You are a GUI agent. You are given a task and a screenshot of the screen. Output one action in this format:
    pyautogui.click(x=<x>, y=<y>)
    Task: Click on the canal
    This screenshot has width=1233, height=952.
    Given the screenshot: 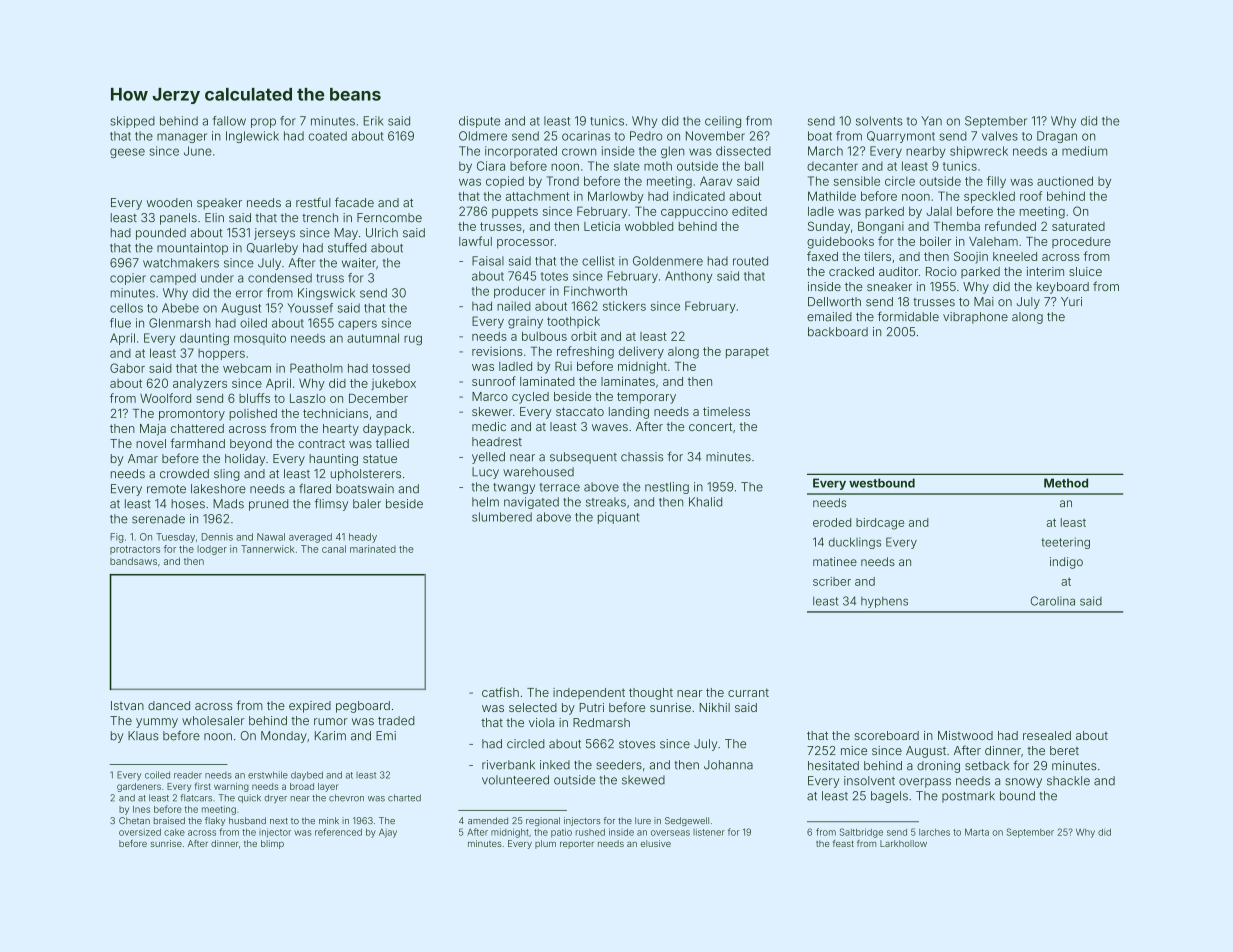 What is the action you would take?
    pyautogui.click(x=334, y=549)
